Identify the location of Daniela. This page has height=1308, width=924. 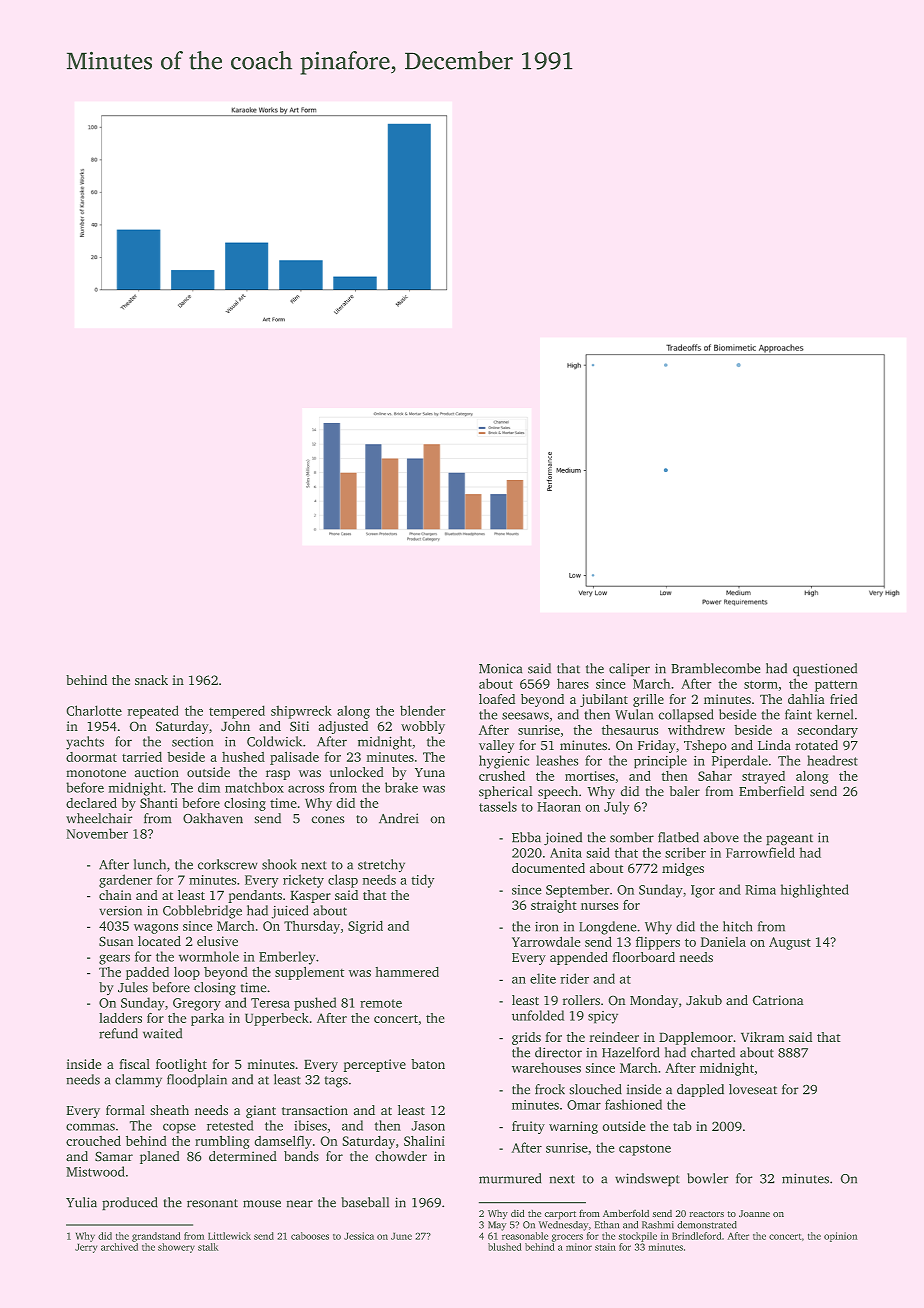
(723, 942).
